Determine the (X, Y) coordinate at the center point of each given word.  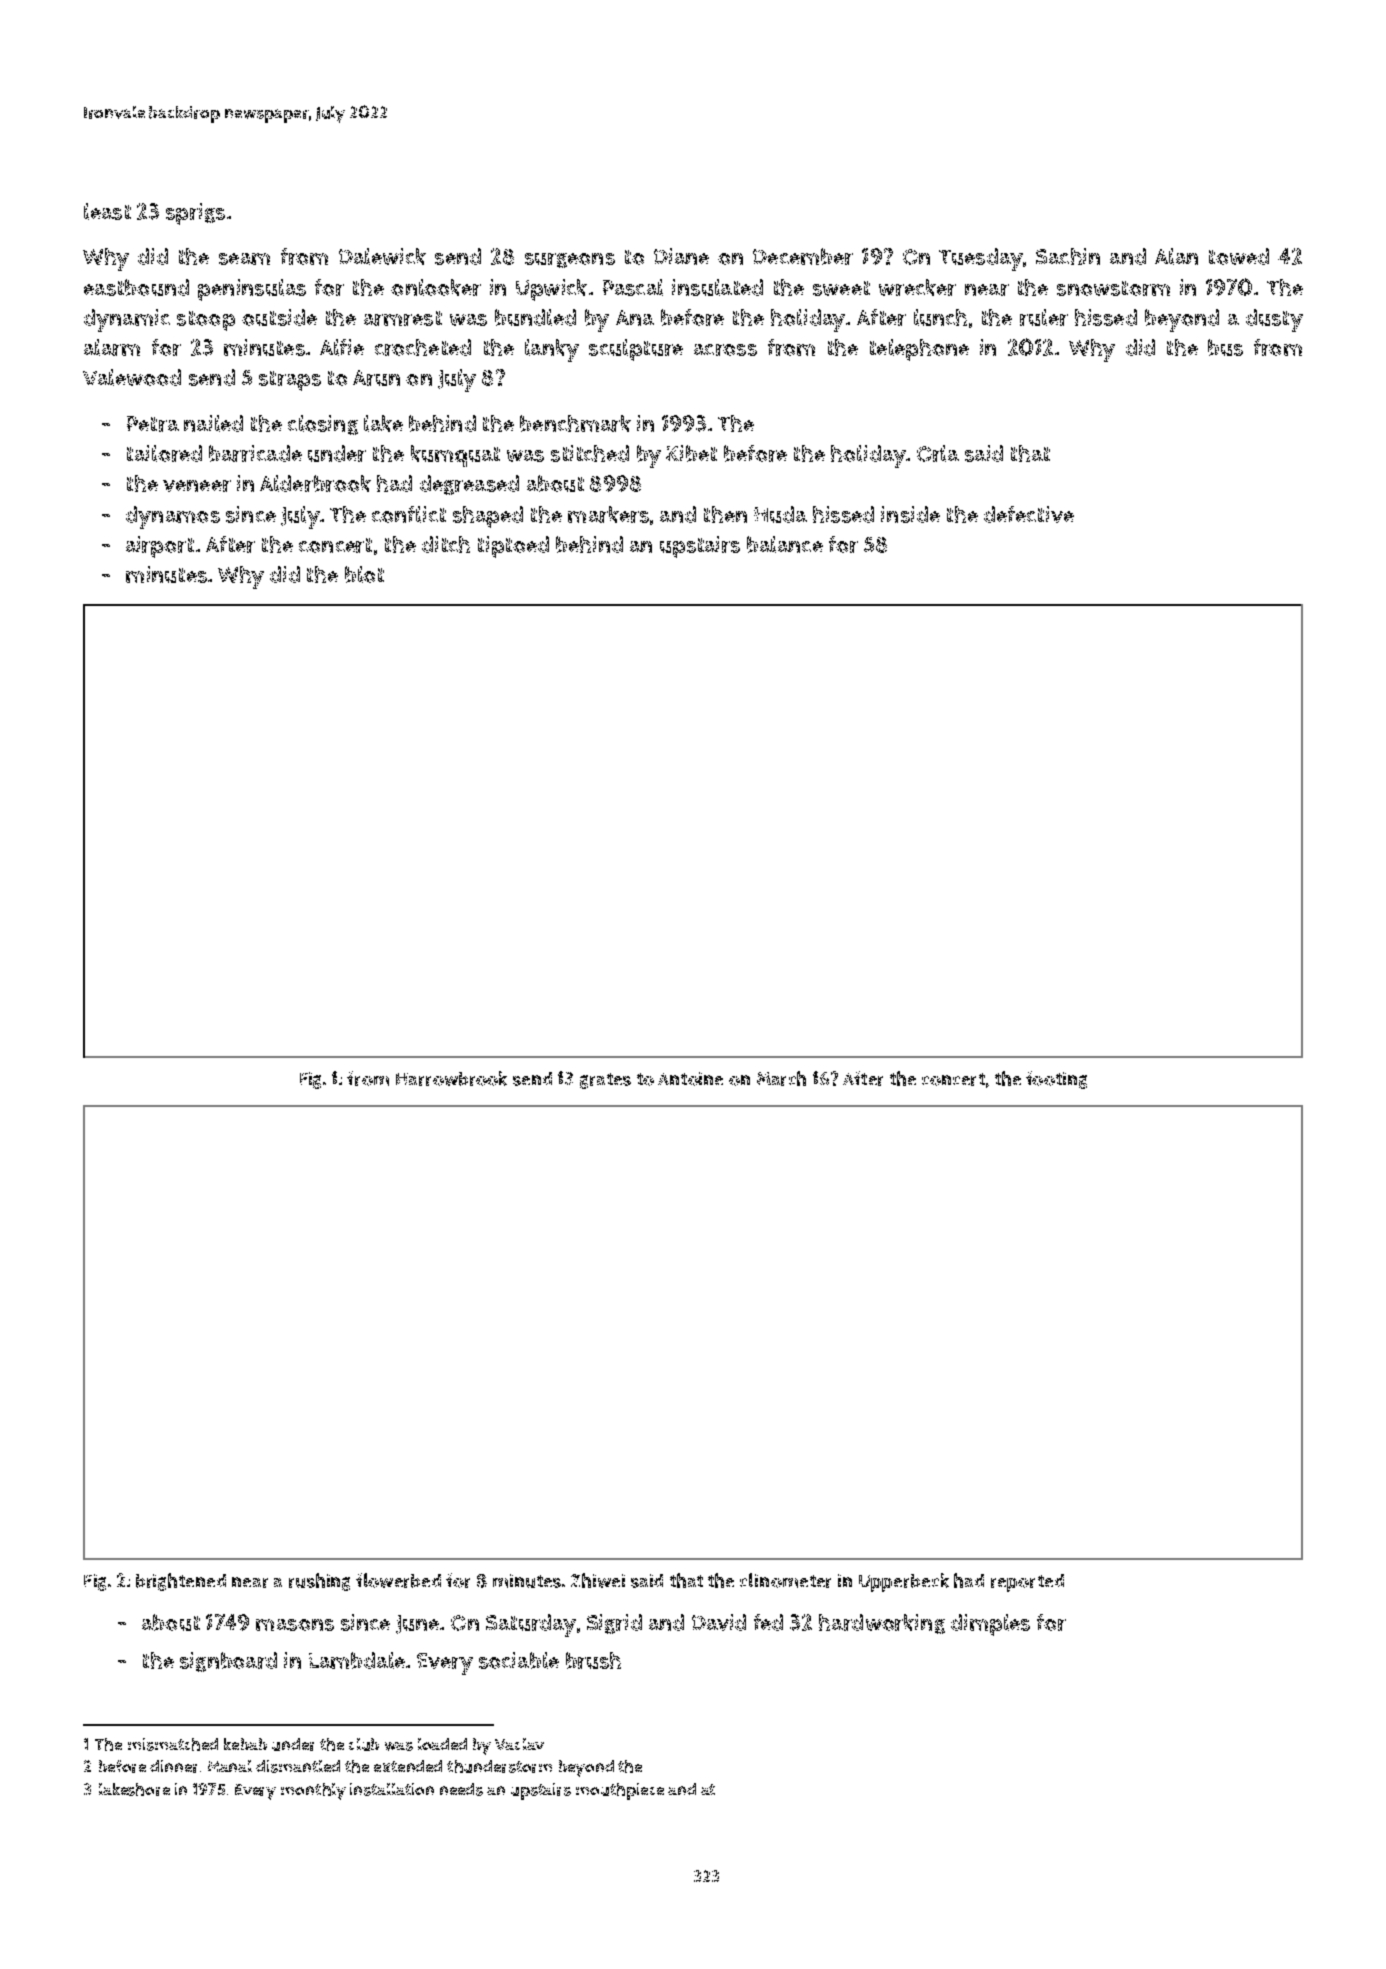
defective (1029, 514)
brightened (181, 1582)
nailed (213, 423)
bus (1225, 347)
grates (605, 1081)
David (719, 1622)
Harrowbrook (451, 1078)
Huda (780, 514)
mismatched (173, 1744)
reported (1027, 1583)
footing (1056, 1080)
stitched (590, 453)
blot (364, 574)
